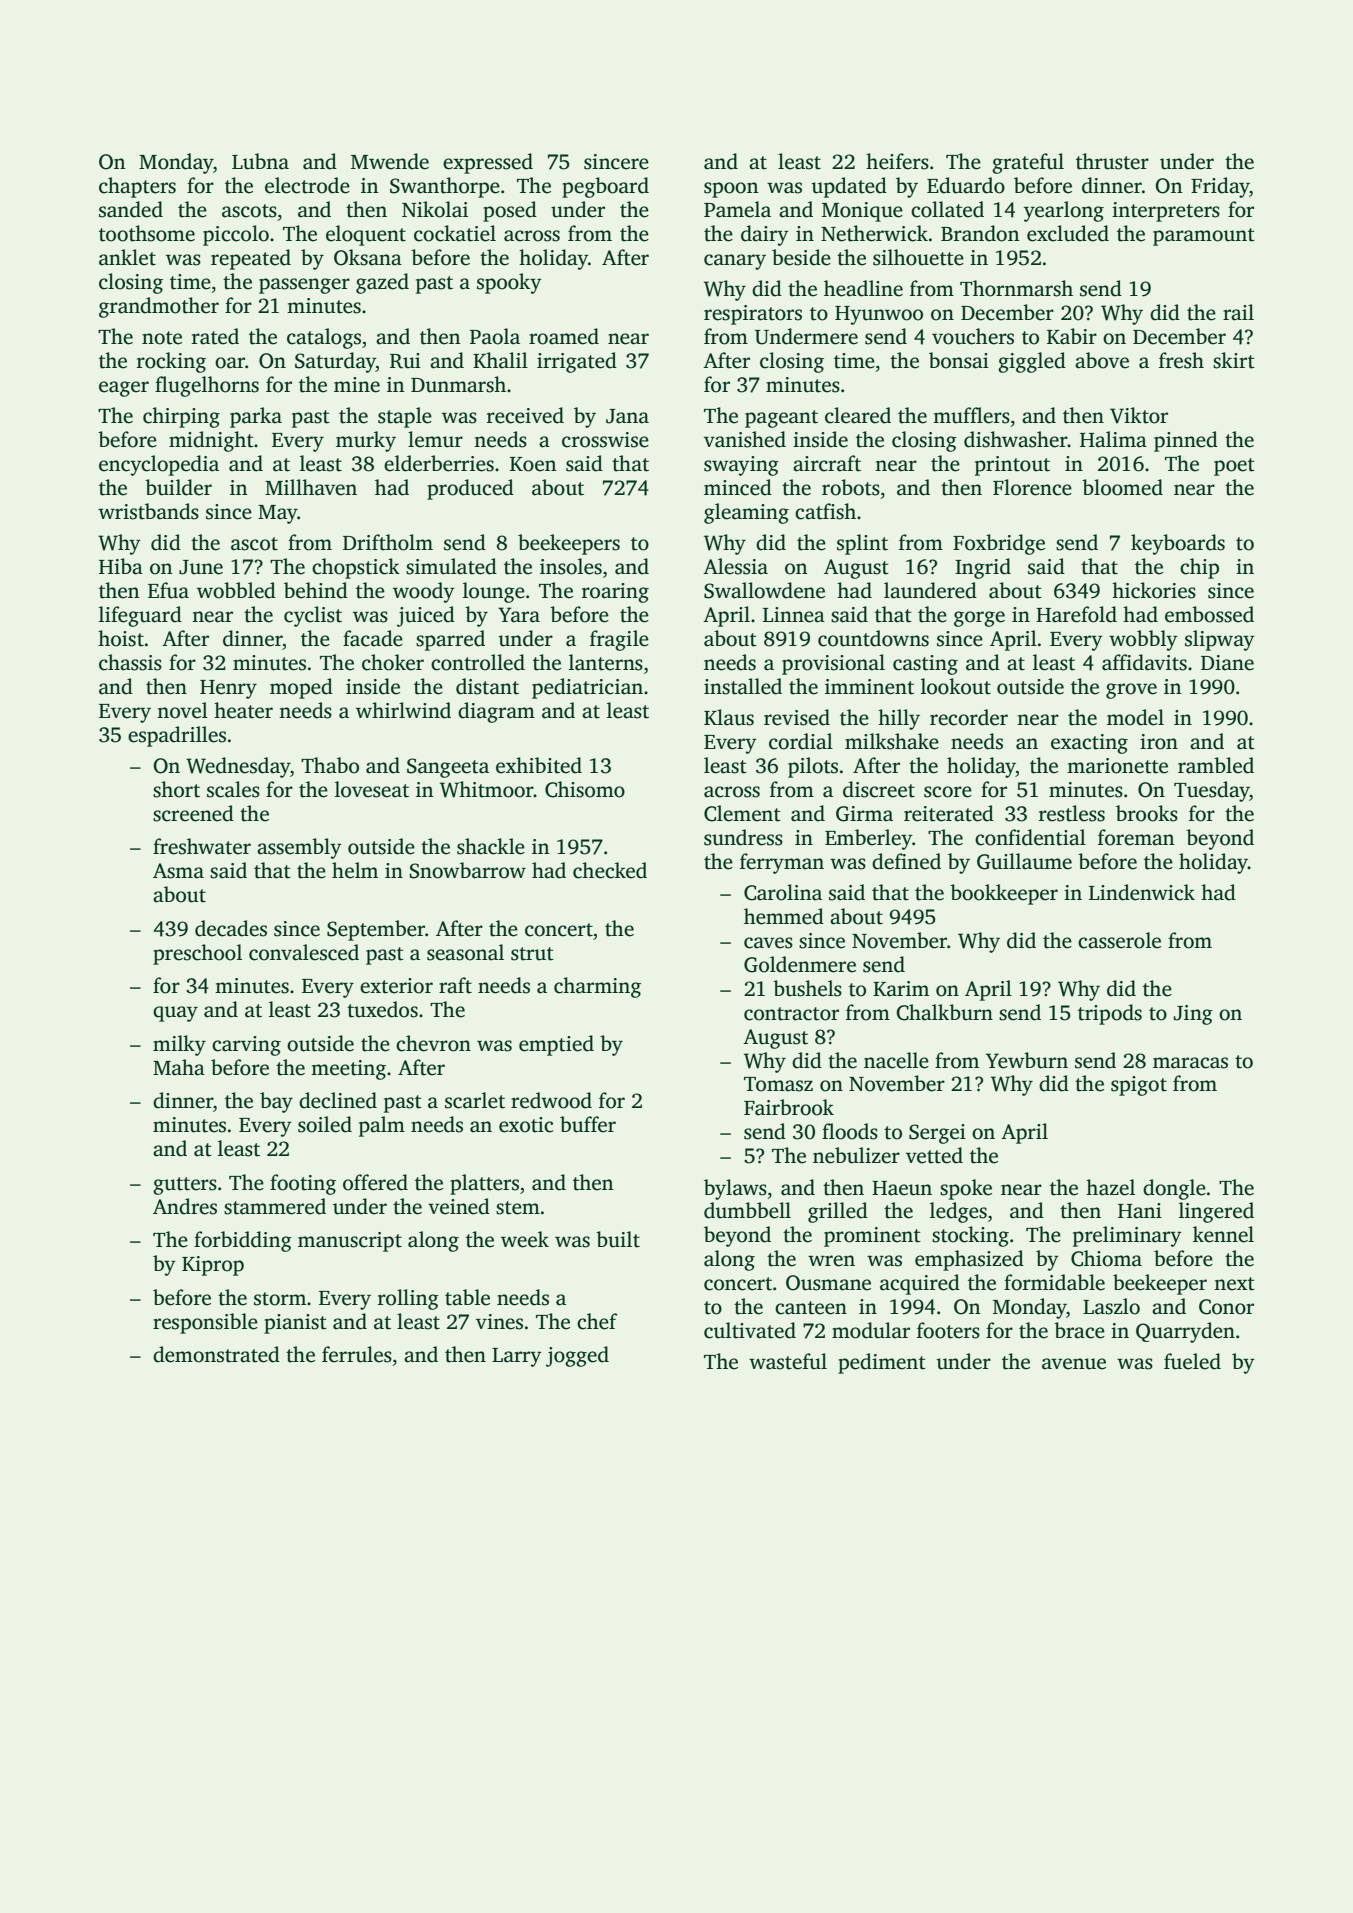 This screenshot has height=1913, width=1353. Describe the element at coordinates (307, 185) in the screenshot. I see `electrode` at that location.
